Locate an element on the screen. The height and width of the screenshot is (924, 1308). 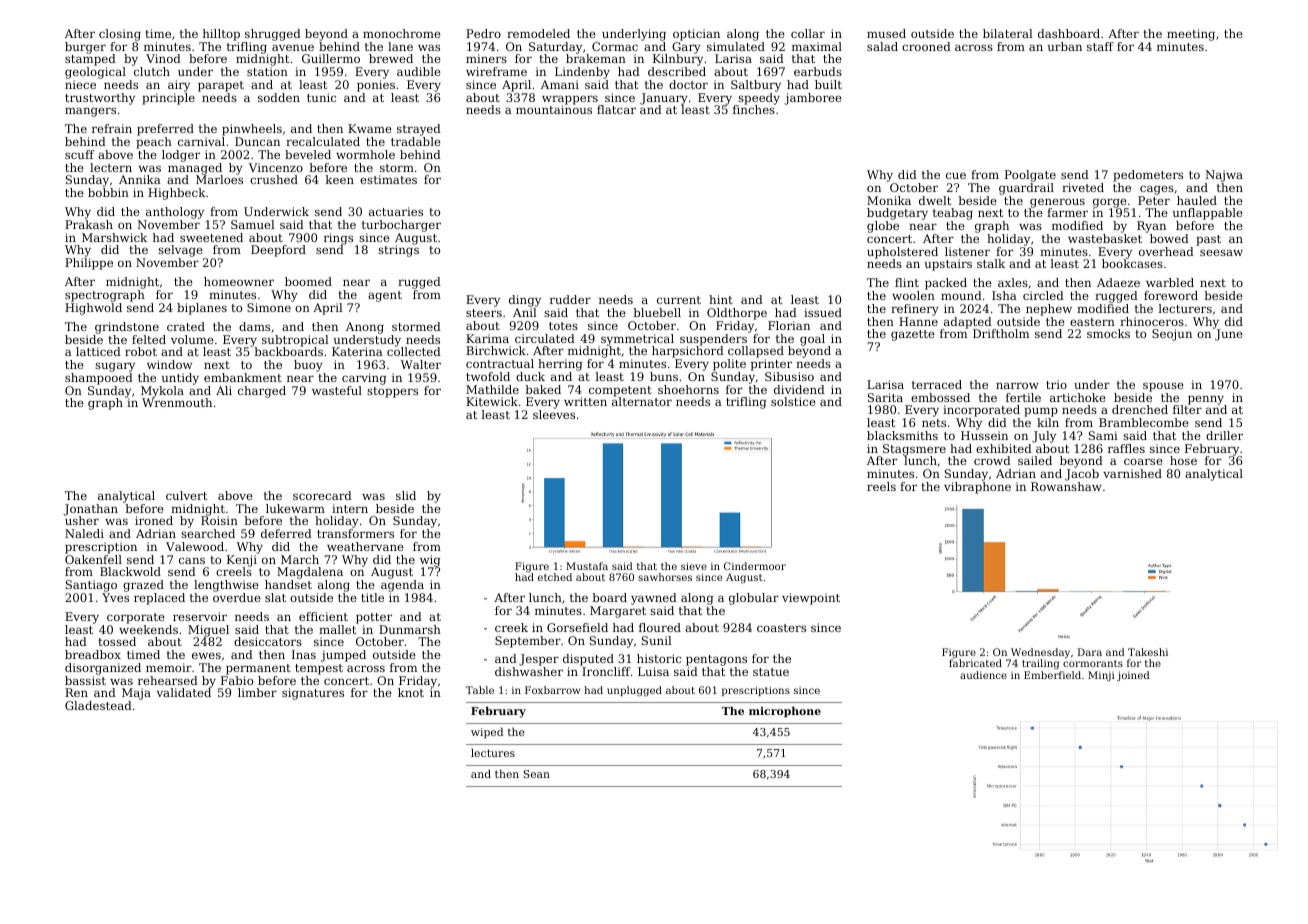
bilateral is located at coordinates (1008, 33).
